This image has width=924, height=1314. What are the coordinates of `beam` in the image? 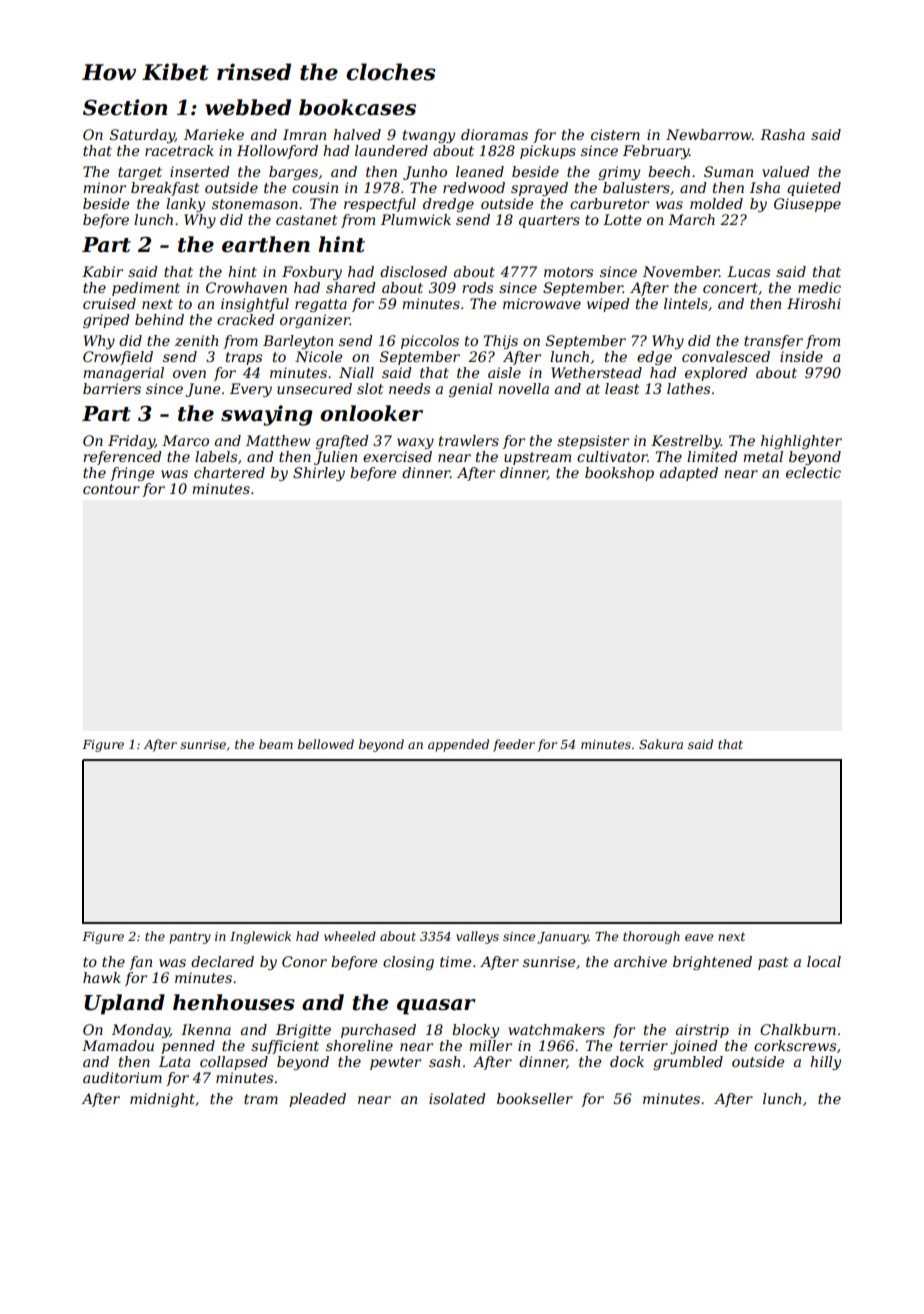 It's located at (276, 744).
